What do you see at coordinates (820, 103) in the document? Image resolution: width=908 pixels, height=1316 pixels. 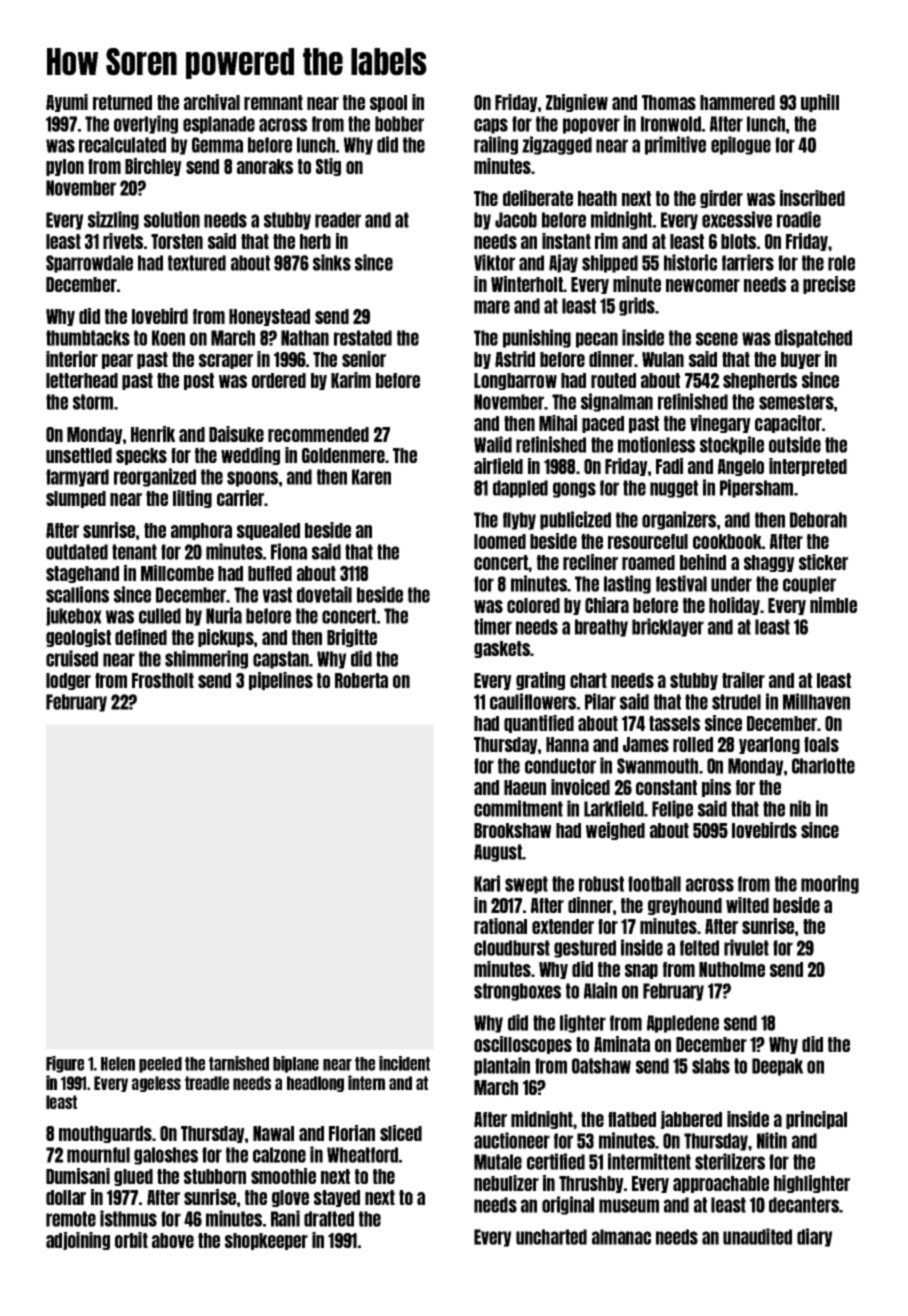 I see `uphill` at bounding box center [820, 103].
